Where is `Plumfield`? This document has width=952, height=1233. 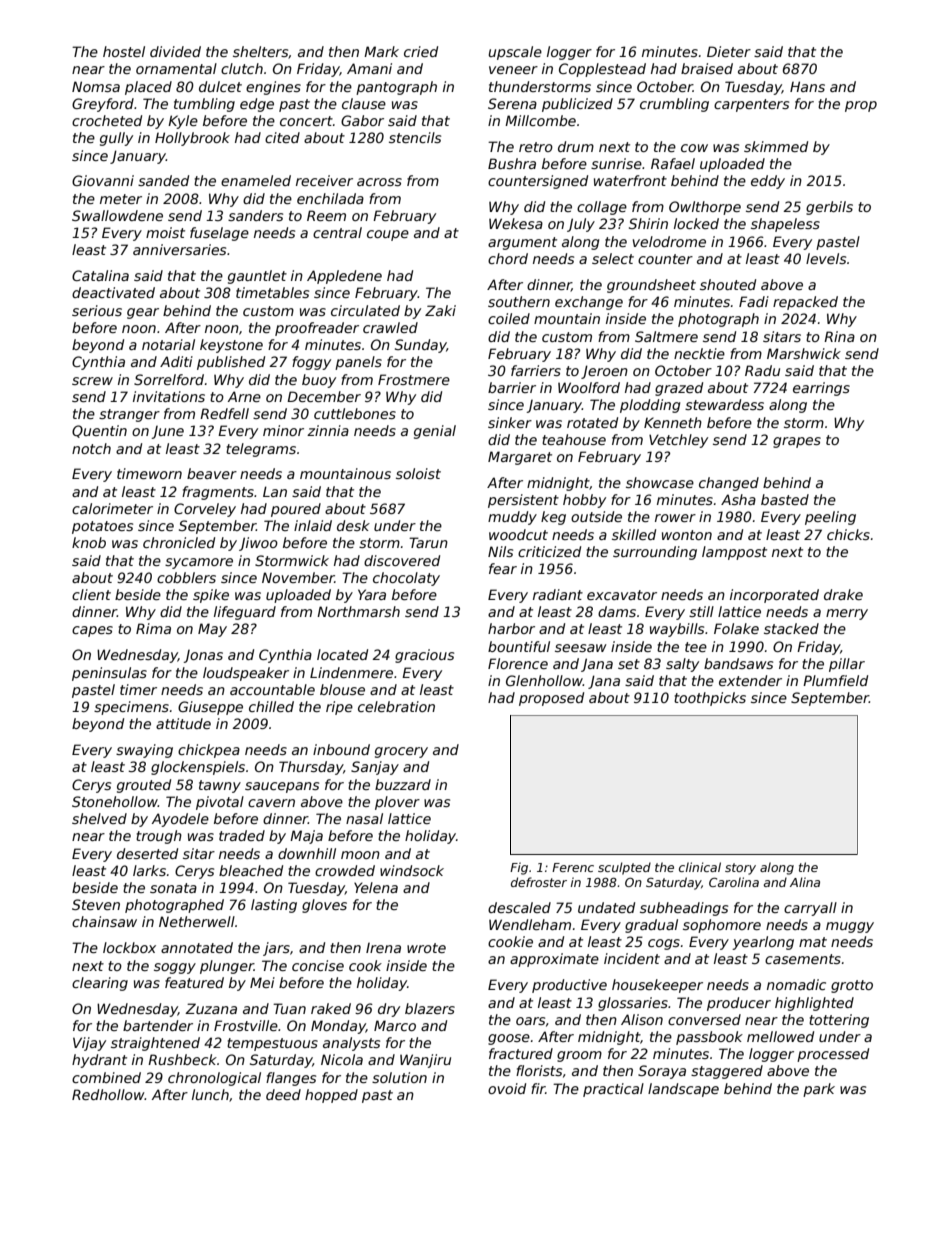
Plumfield is located at coordinates (835, 680).
